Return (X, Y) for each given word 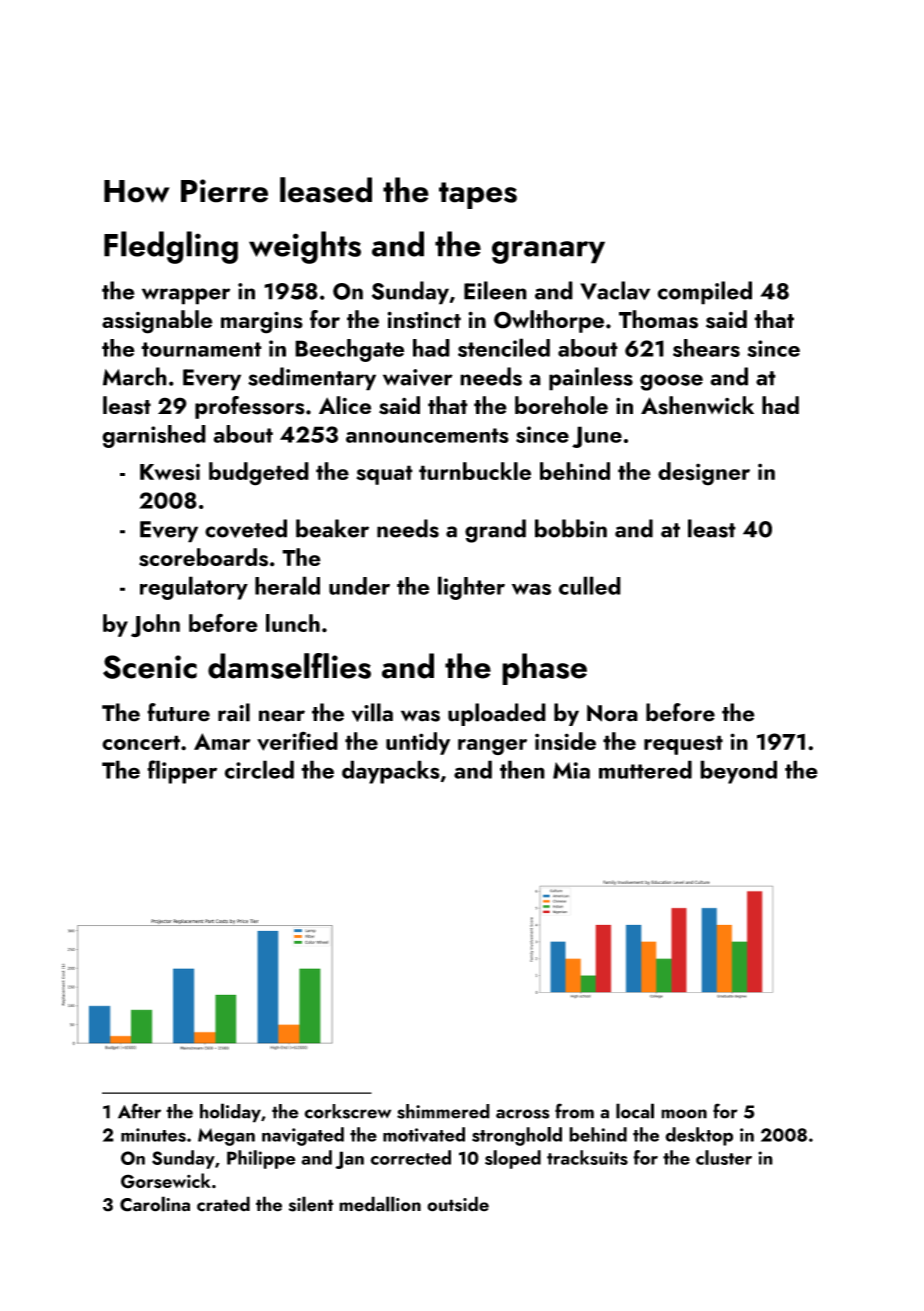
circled (259, 769)
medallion (380, 1204)
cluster (724, 1157)
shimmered (443, 1111)
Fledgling (171, 247)
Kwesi (170, 472)
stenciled (504, 347)
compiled (705, 293)
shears (706, 348)
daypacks (391, 772)
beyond (738, 772)
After (139, 1111)
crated (223, 1204)
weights (305, 247)
